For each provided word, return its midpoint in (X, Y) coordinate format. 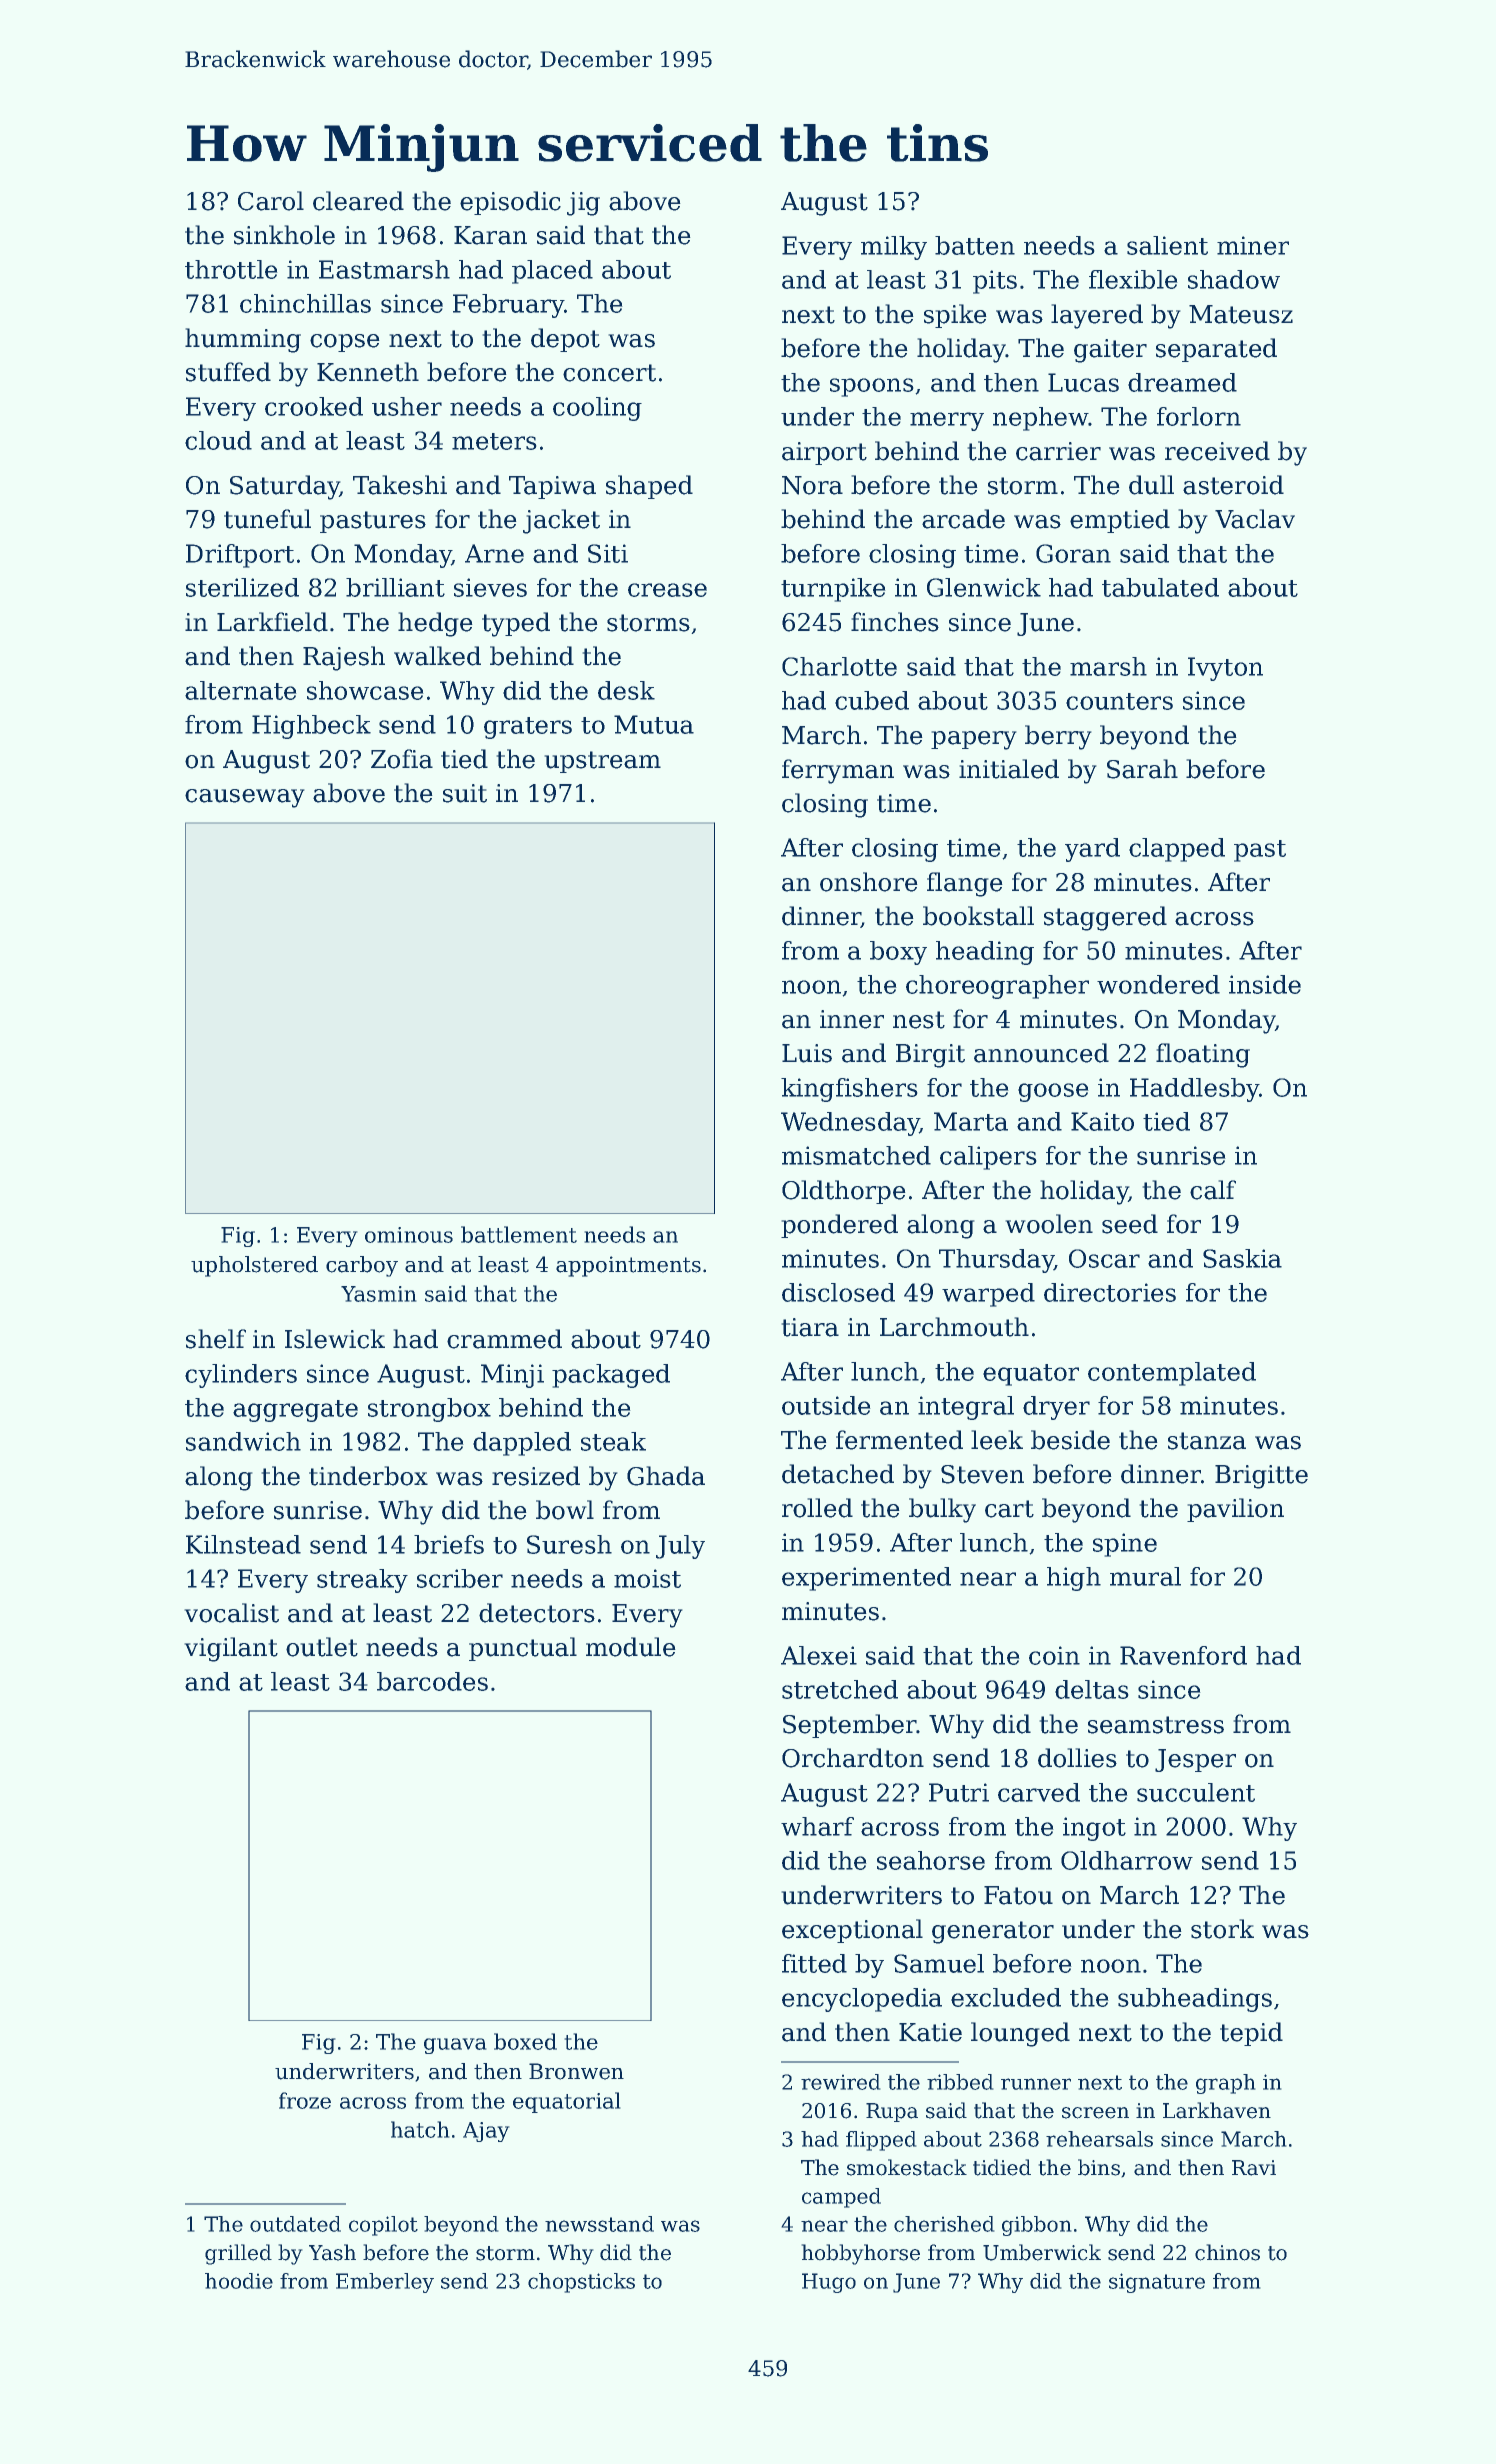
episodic (510, 203)
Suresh (569, 1544)
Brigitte (1261, 1477)
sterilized (242, 587)
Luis (807, 1053)
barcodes (432, 1681)
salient (1167, 245)
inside (1265, 984)
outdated (295, 2224)
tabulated (1160, 587)
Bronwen (576, 2071)
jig (583, 204)
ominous (409, 1235)
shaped (649, 487)
